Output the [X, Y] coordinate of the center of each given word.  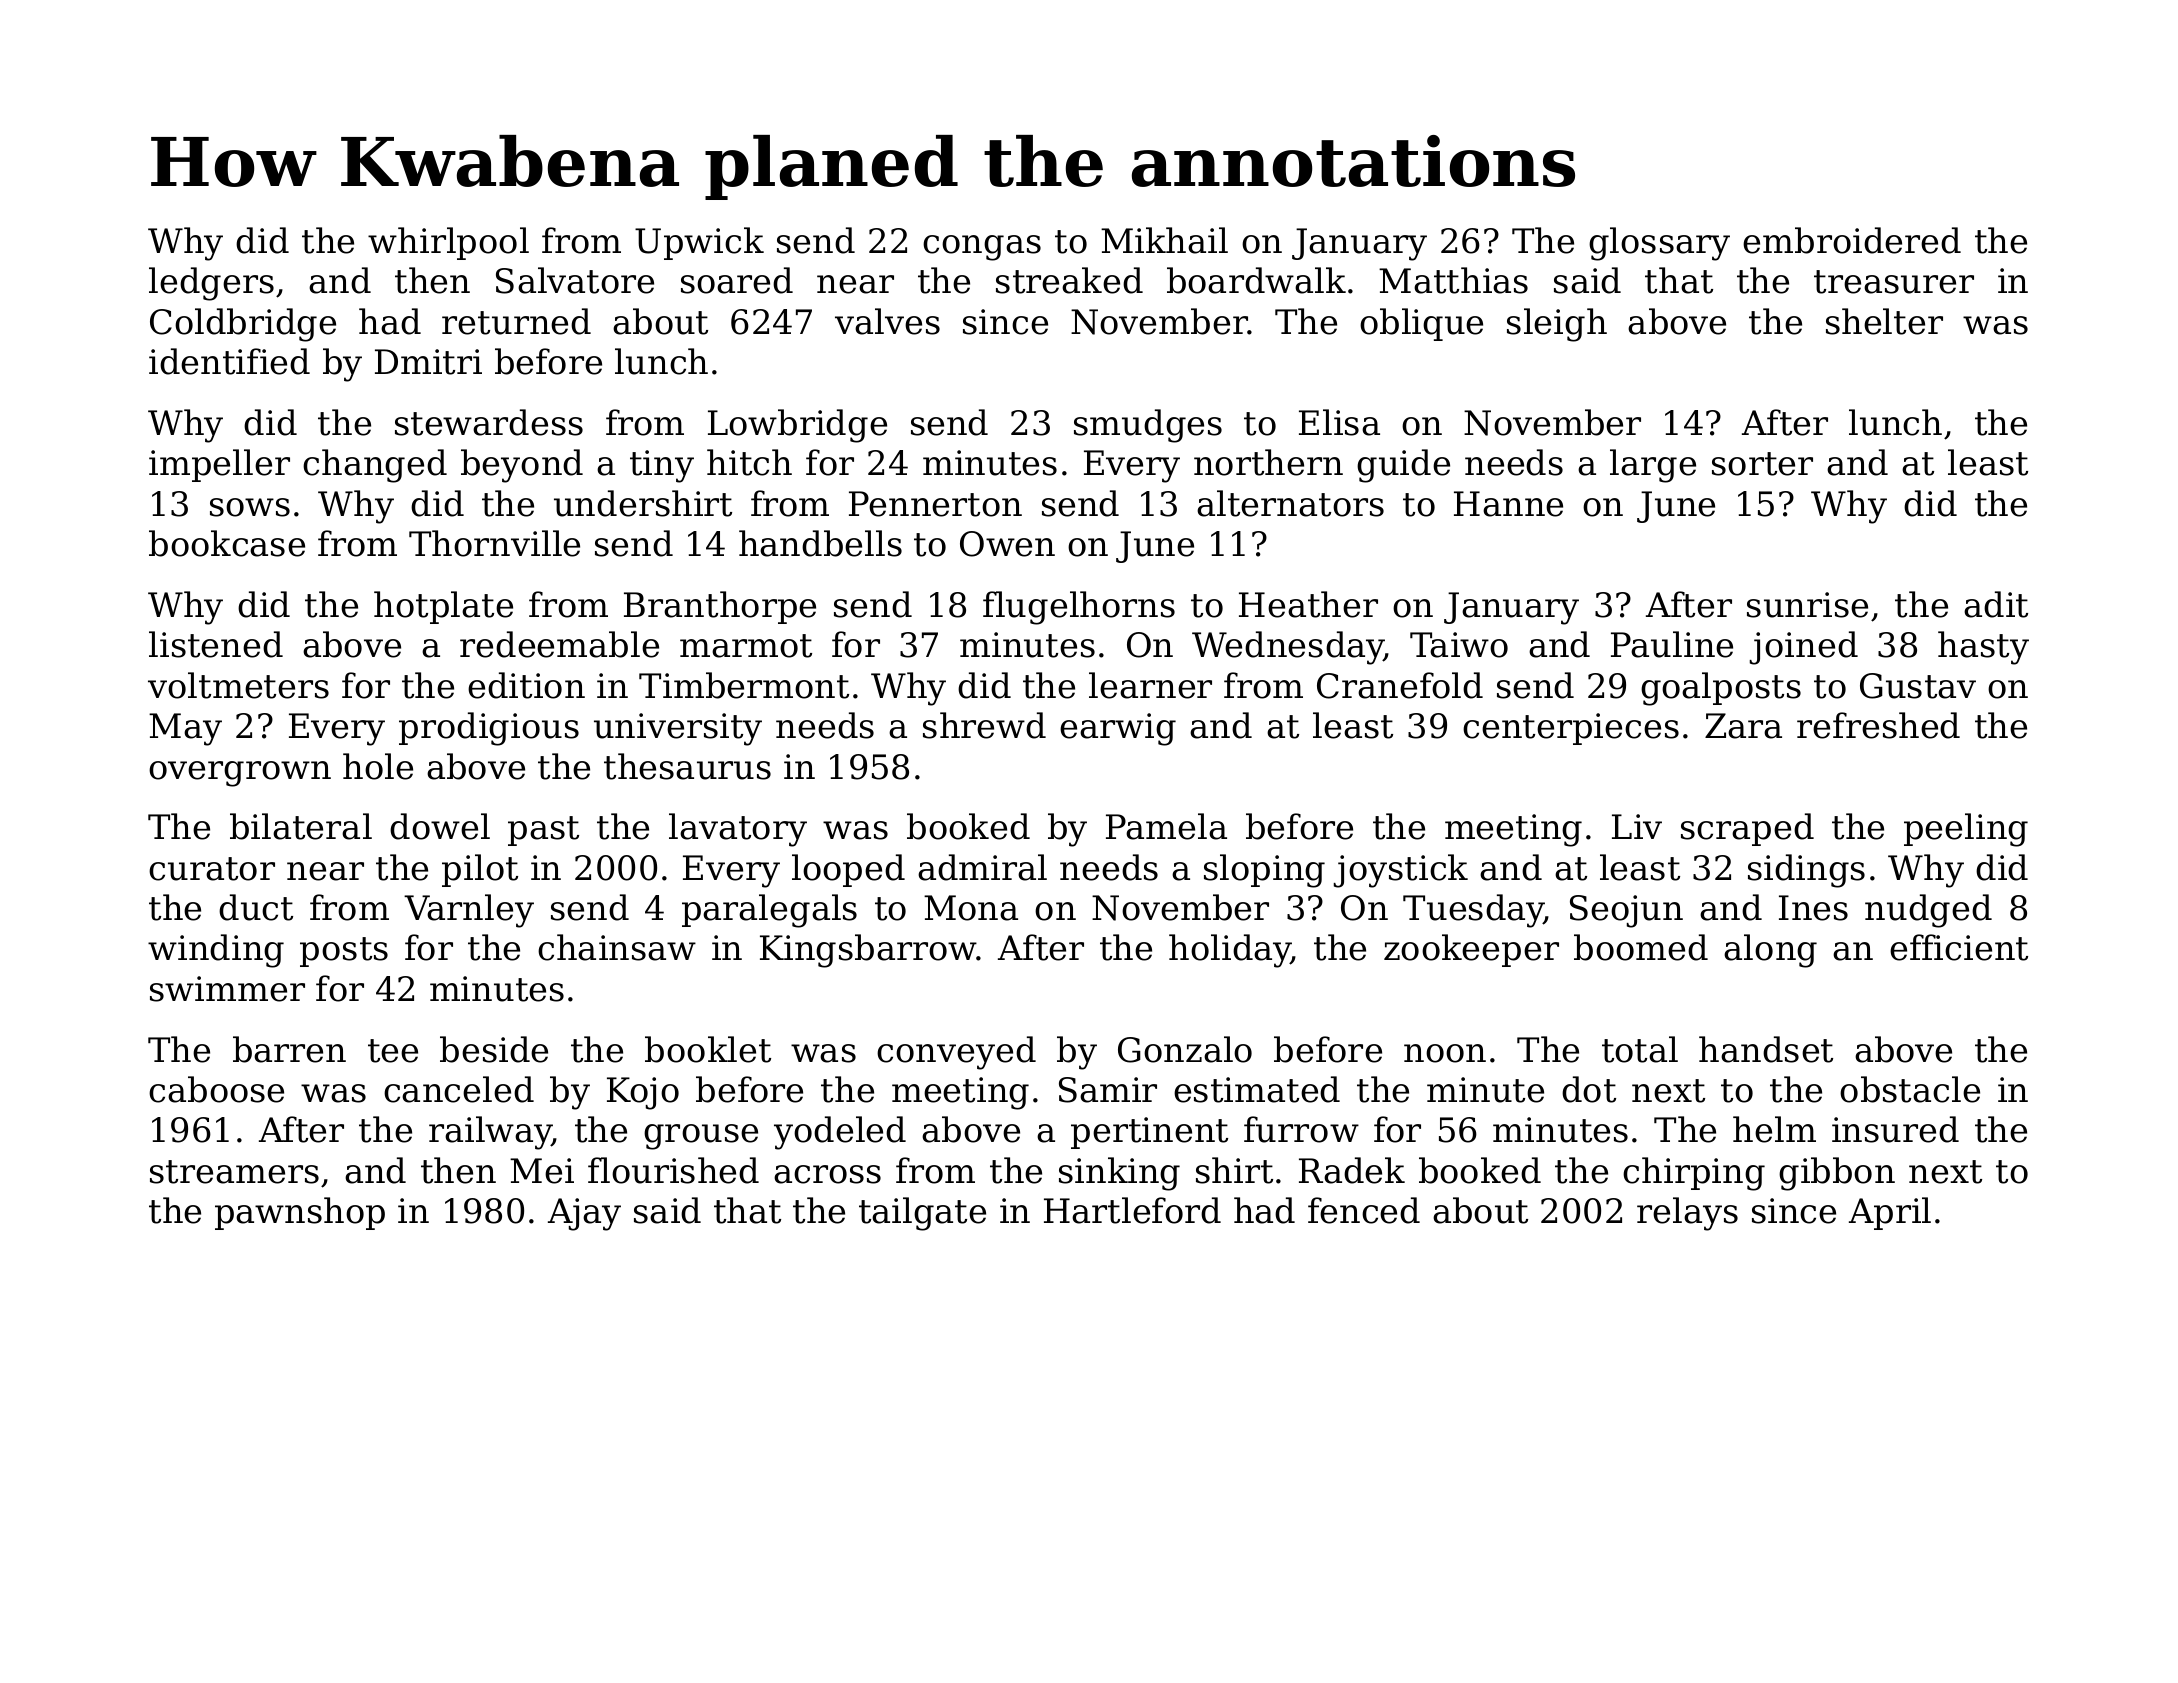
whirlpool [448, 243]
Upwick [699, 243]
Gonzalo [1185, 1049]
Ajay [584, 1214]
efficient [1959, 947]
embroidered [1852, 240]
